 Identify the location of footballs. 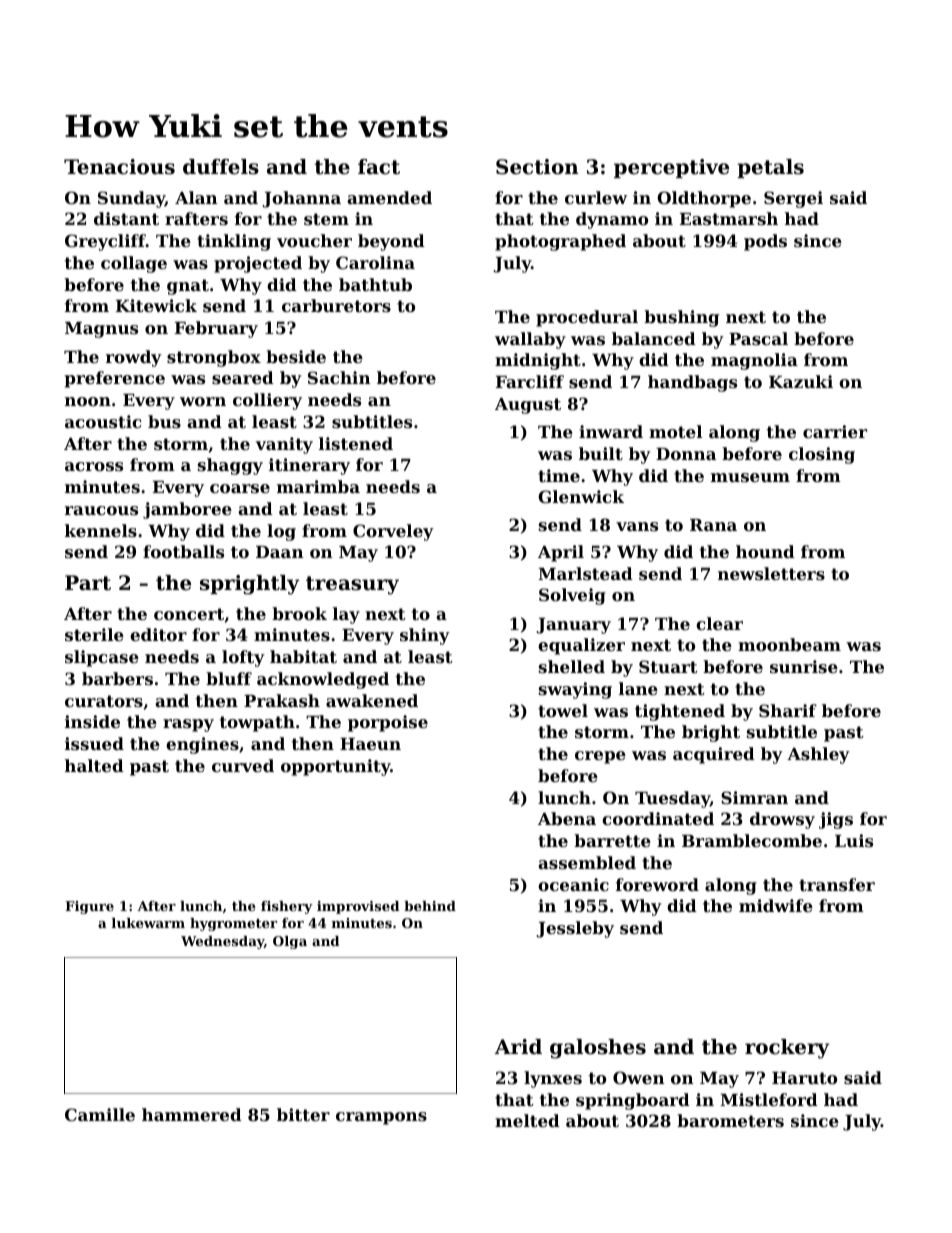
(183, 551).
